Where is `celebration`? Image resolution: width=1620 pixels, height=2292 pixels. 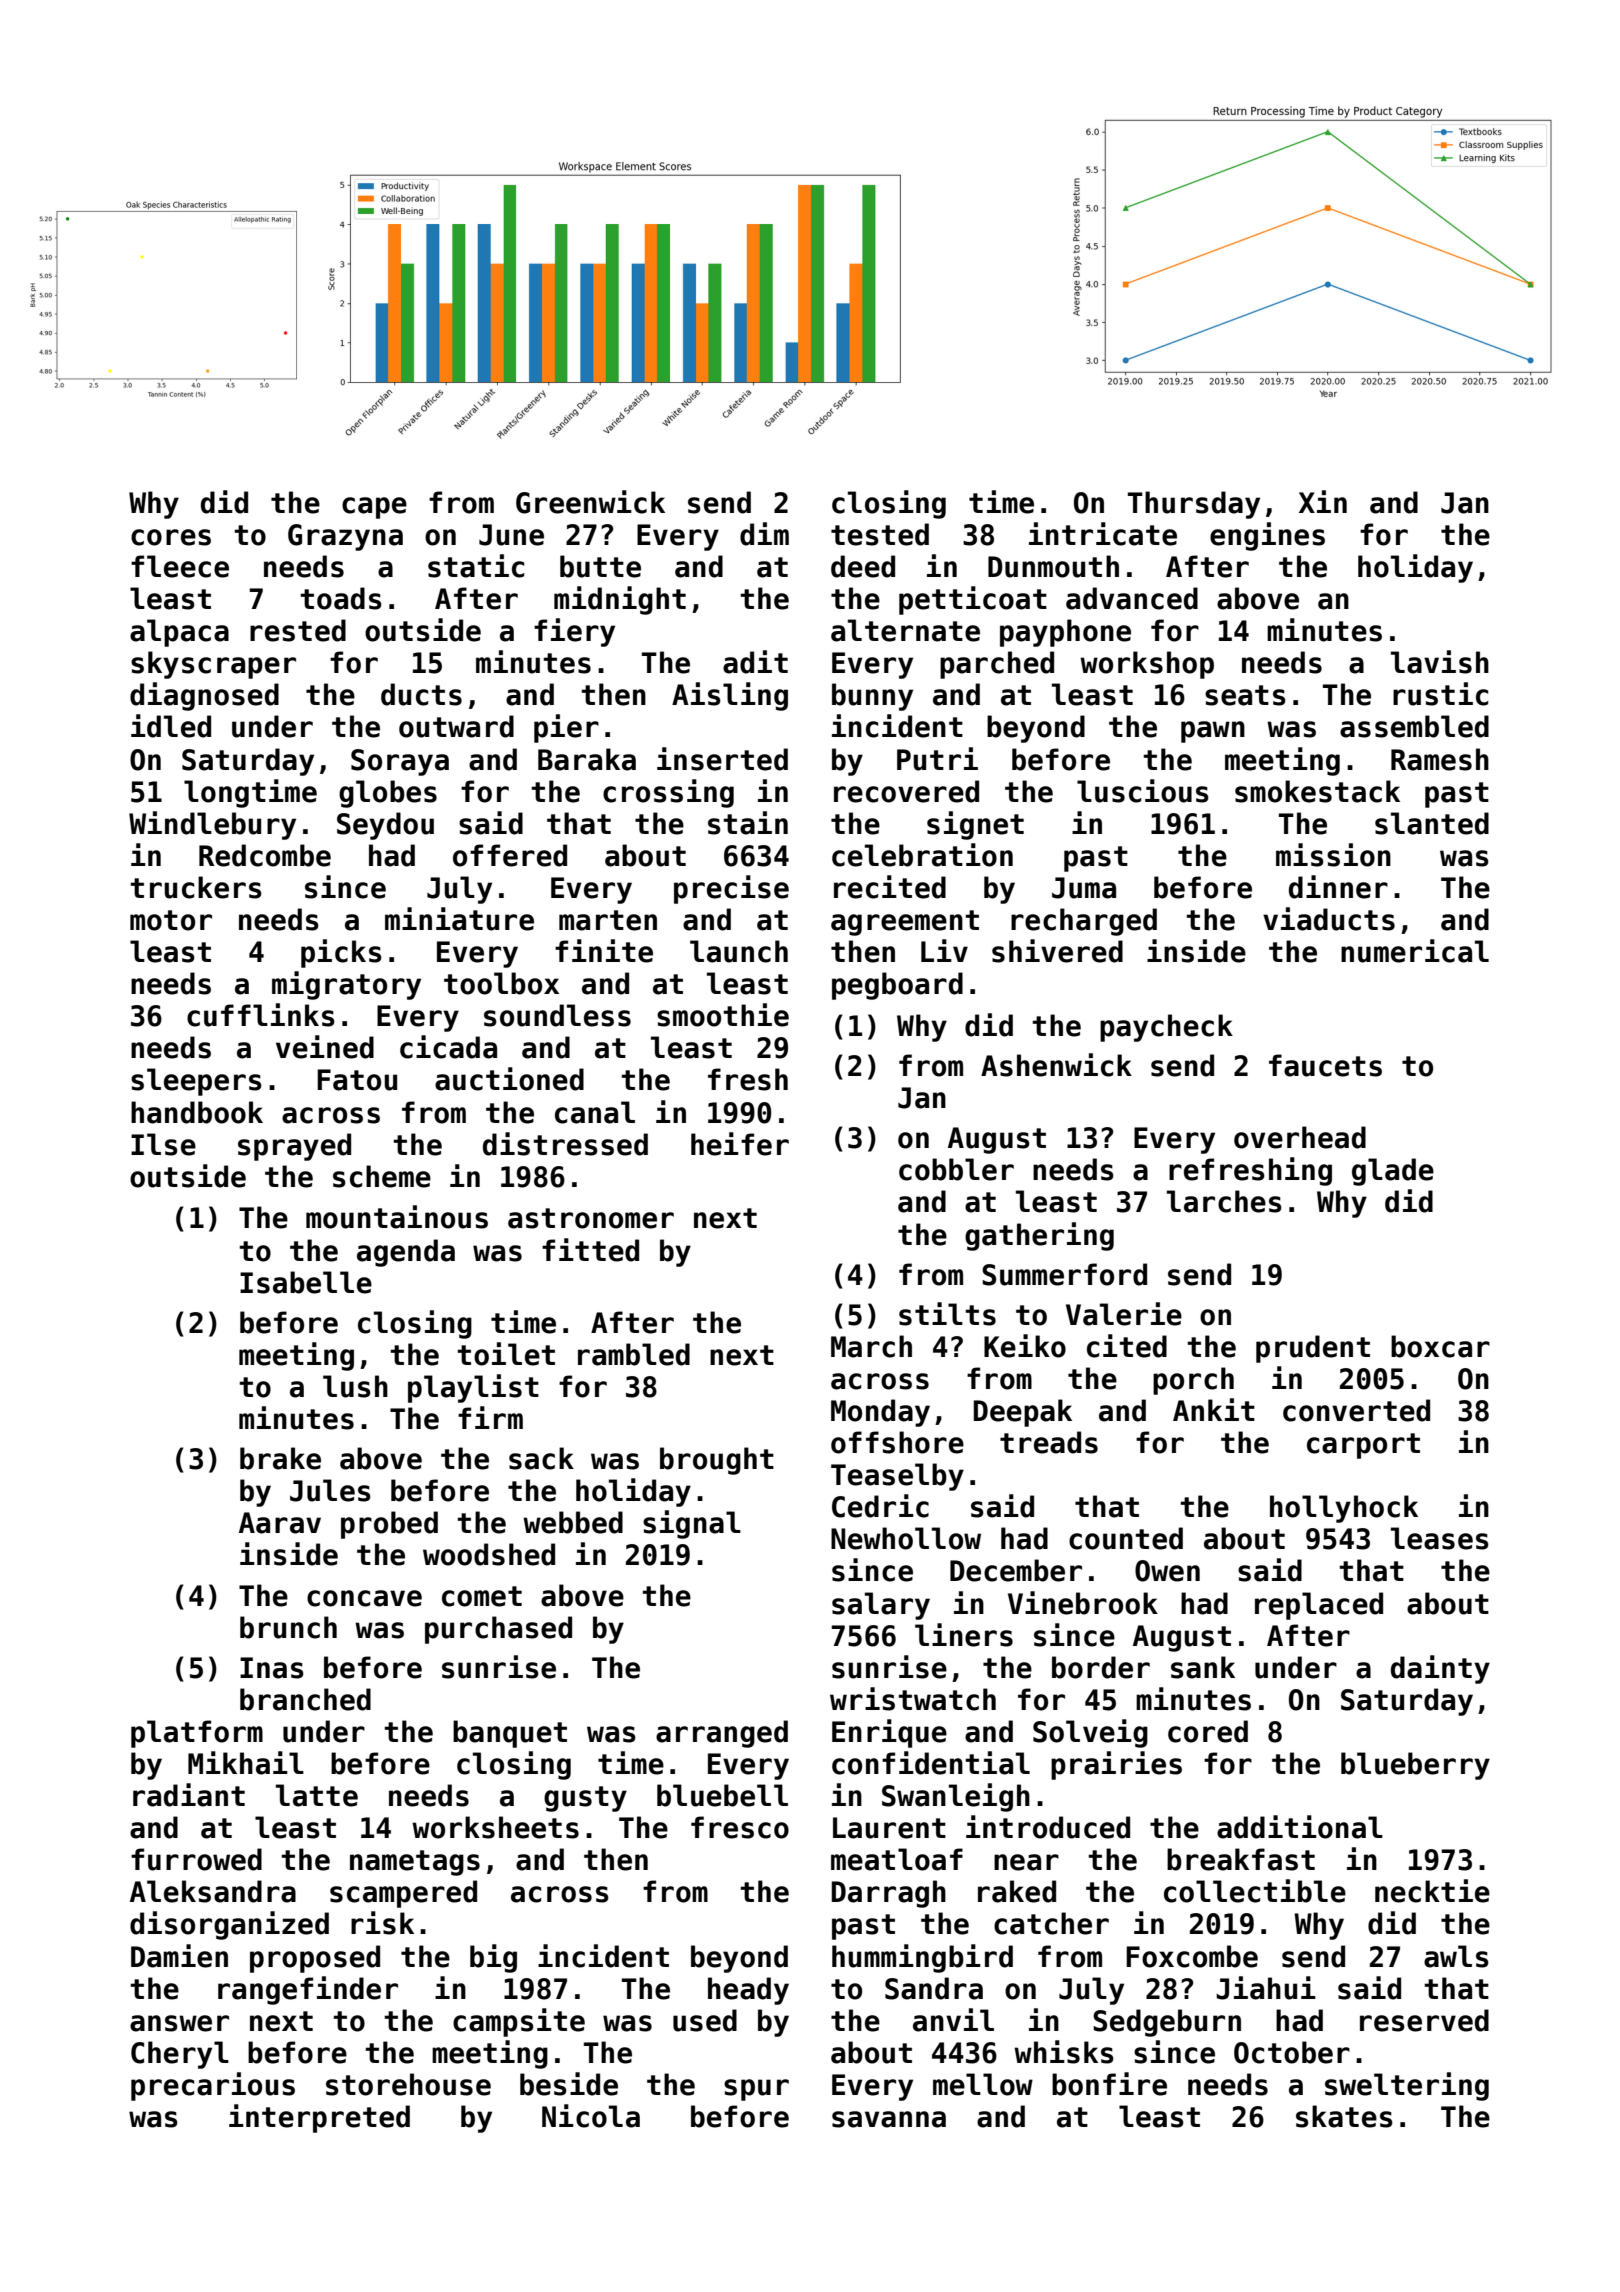 celebration is located at coordinates (922, 855).
